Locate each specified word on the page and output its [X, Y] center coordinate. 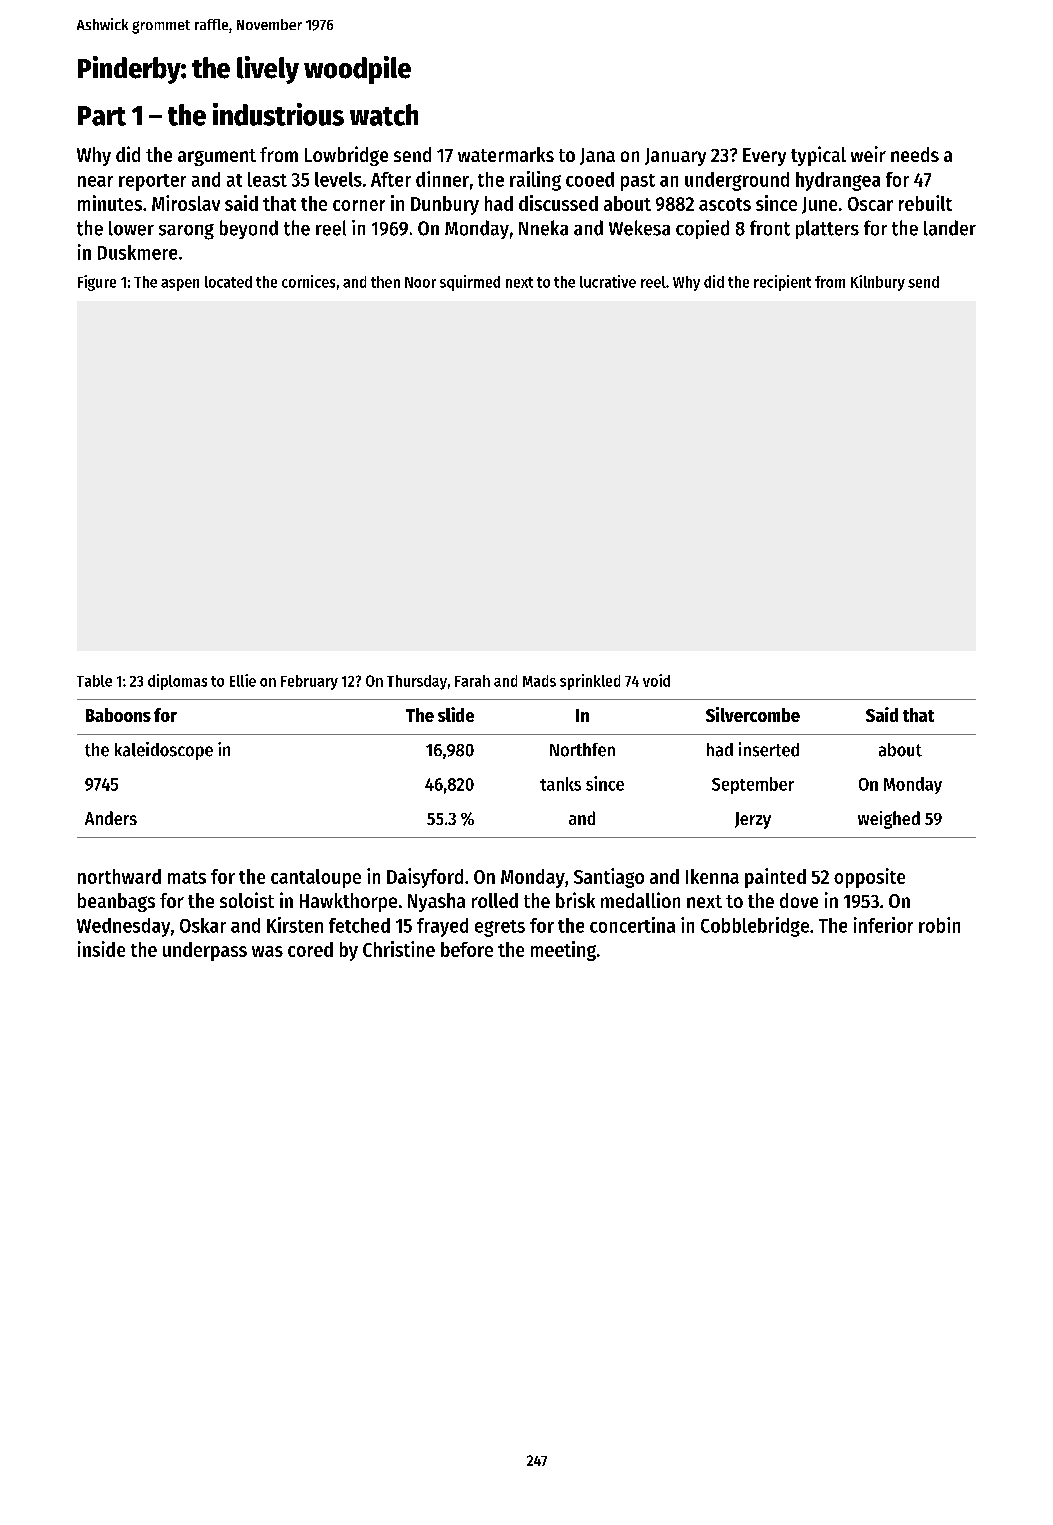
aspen [180, 285]
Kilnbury [878, 283]
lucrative [608, 281]
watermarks [506, 154]
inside [101, 949]
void [656, 680]
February [309, 682]
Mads [539, 681]
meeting [563, 951]
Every [764, 157]
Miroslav [186, 203]
